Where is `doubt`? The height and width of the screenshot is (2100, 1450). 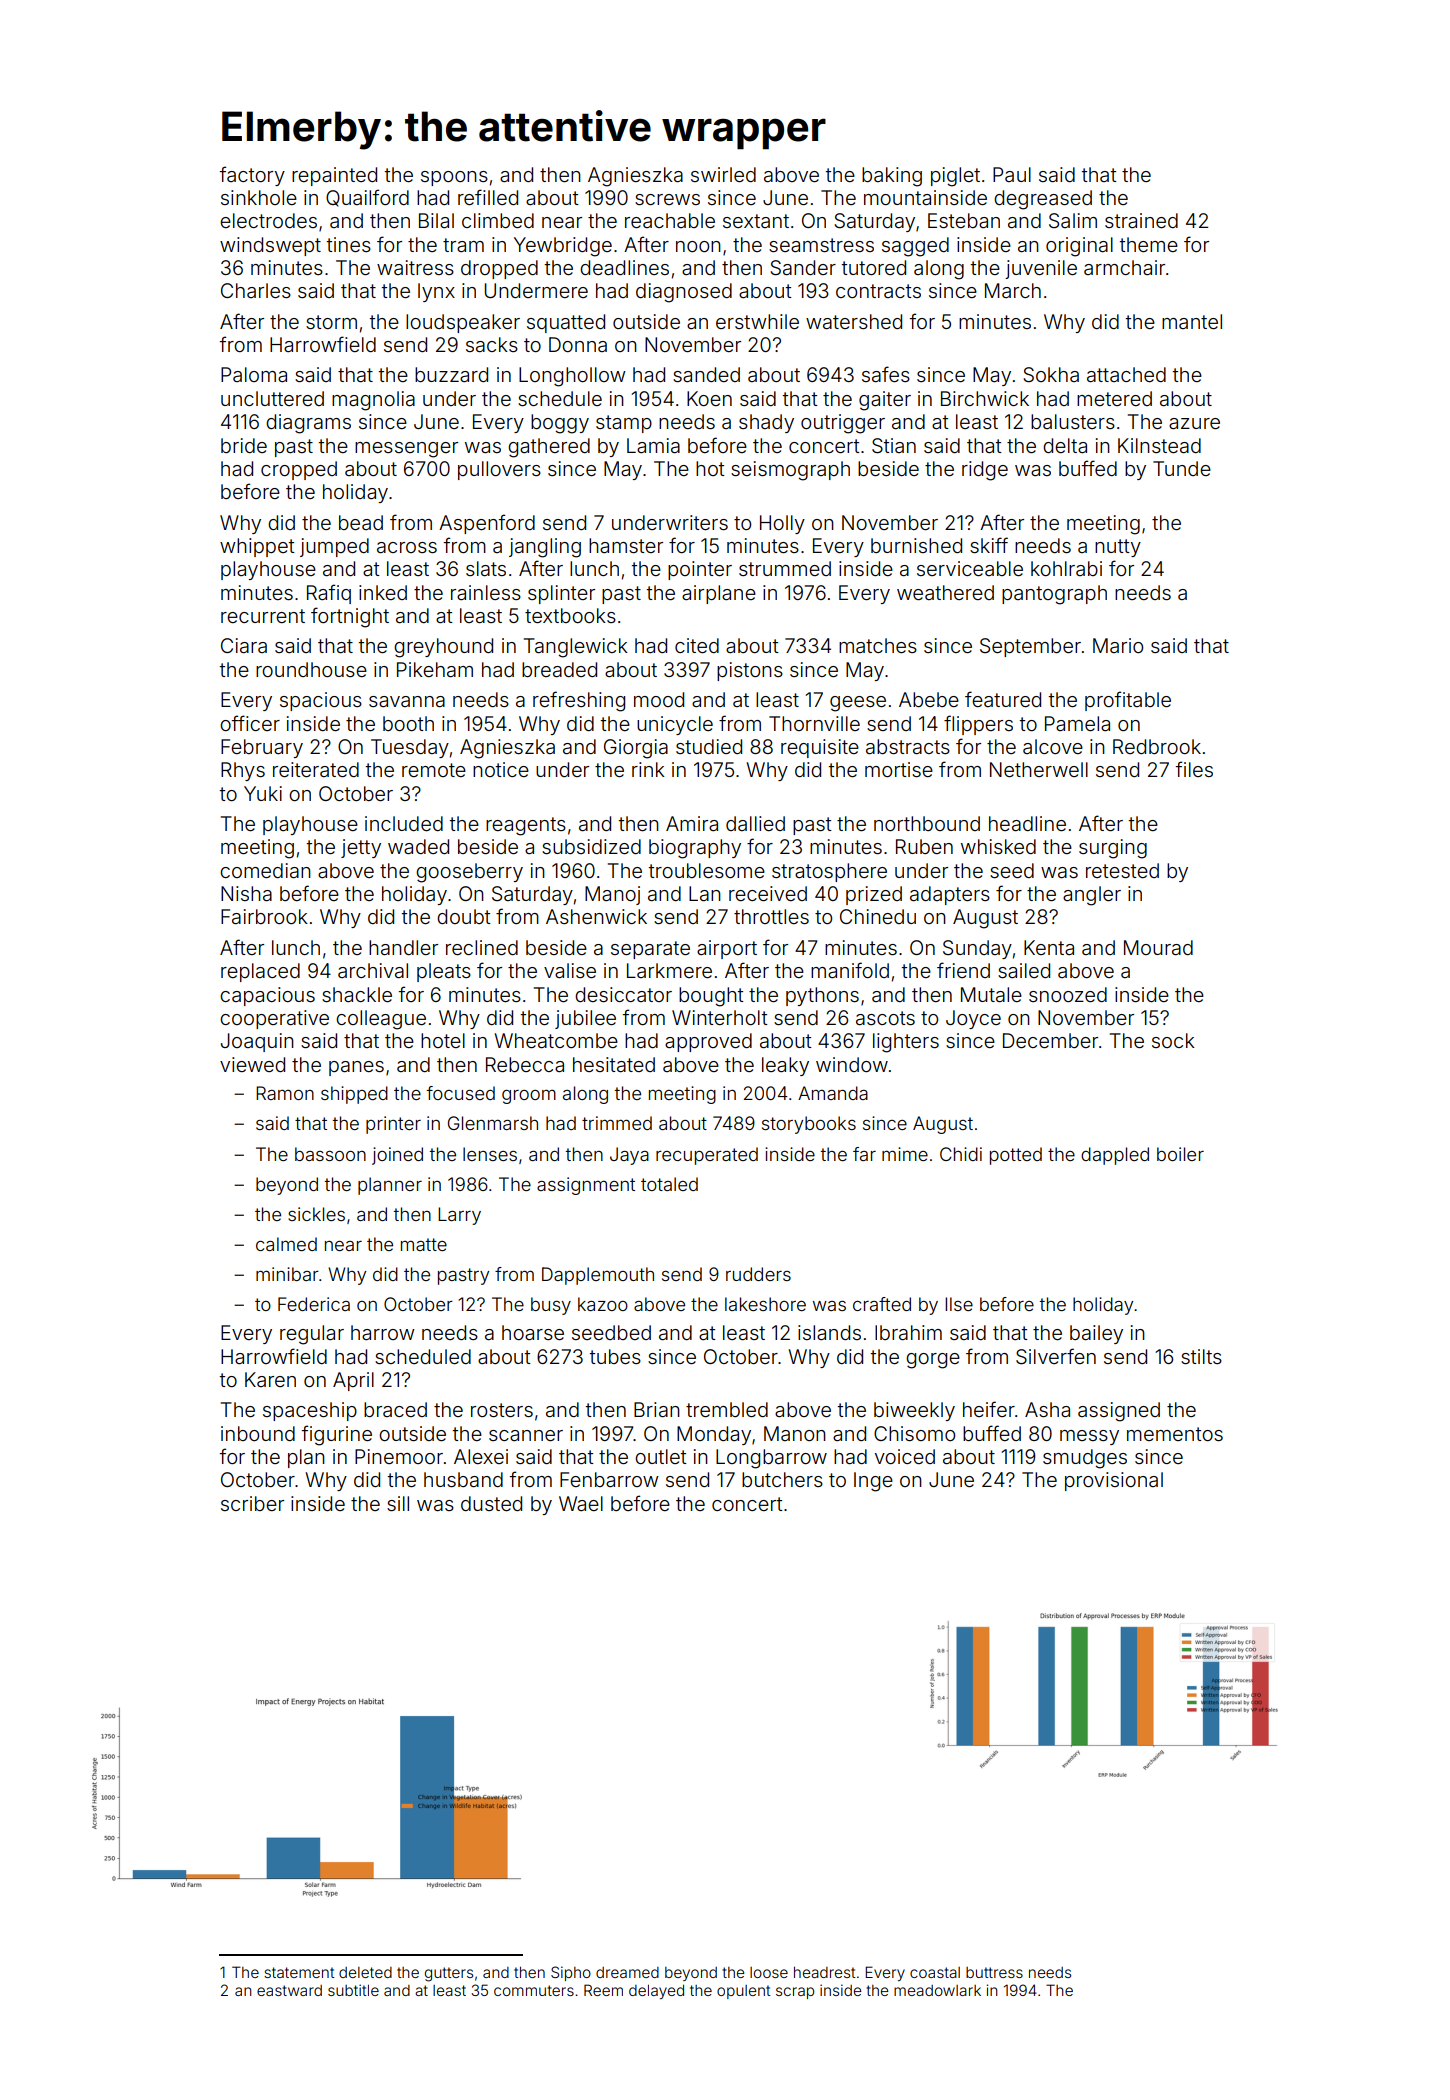 doubt is located at coordinates (463, 916).
